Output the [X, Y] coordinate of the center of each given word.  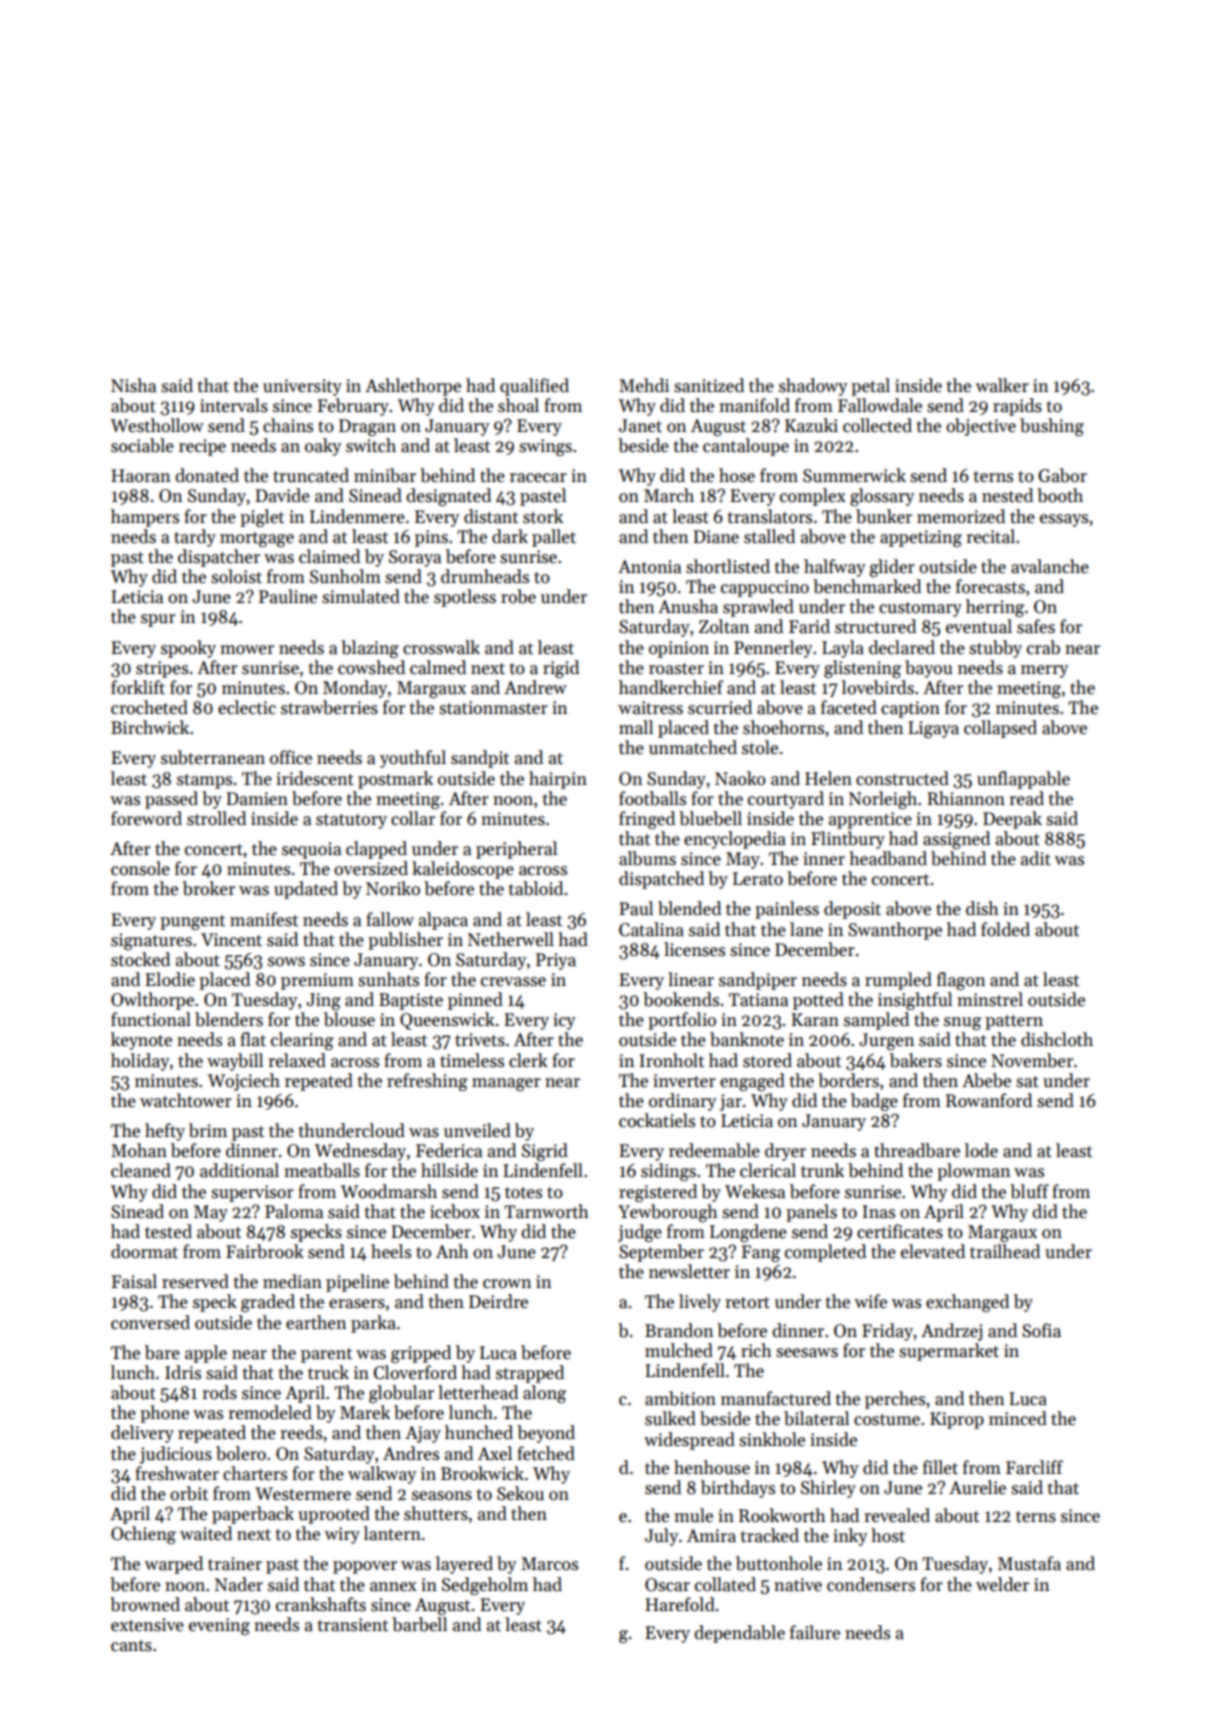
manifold [754, 405]
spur [158, 620]
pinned [475, 1001]
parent [326, 1355]
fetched [546, 1453]
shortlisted [728, 566]
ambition [680, 1398]
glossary [882, 497]
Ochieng [143, 1535]
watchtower [186, 1100]
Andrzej [951, 1332]
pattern [1014, 1022]
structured [875, 626]
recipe [202, 447]
